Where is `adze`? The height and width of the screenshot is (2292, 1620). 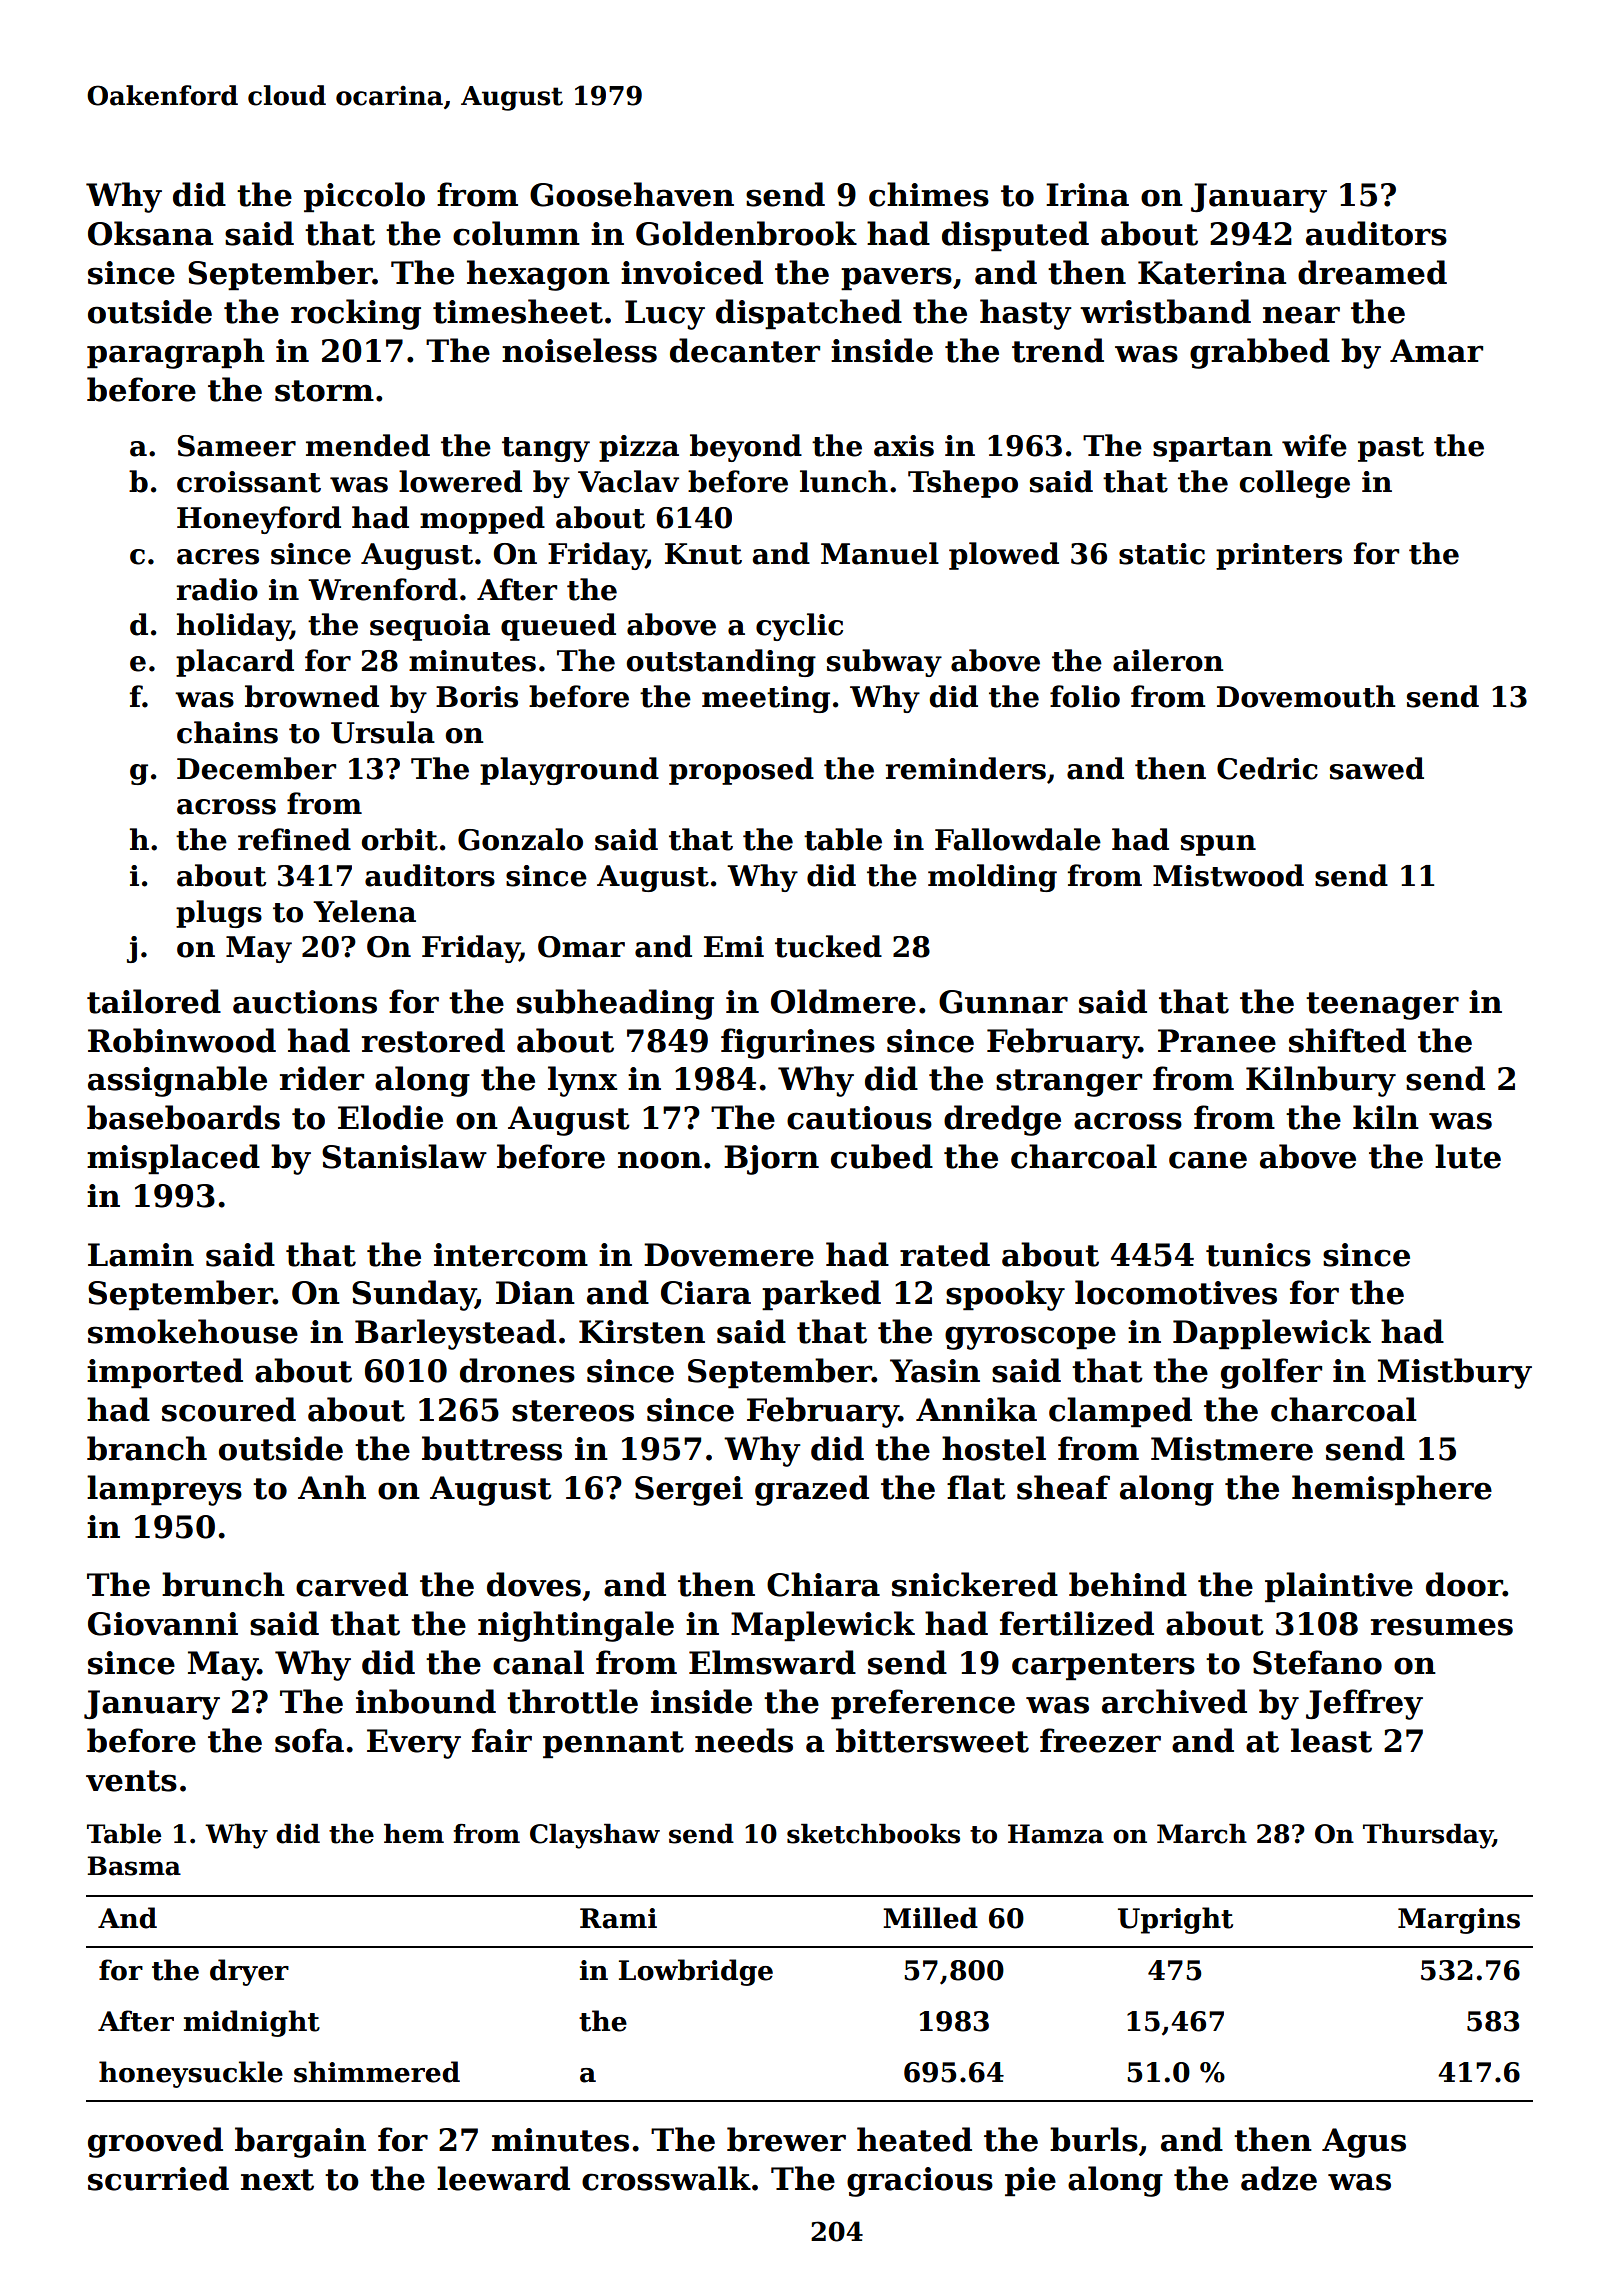 adze is located at coordinates (1279, 2178).
